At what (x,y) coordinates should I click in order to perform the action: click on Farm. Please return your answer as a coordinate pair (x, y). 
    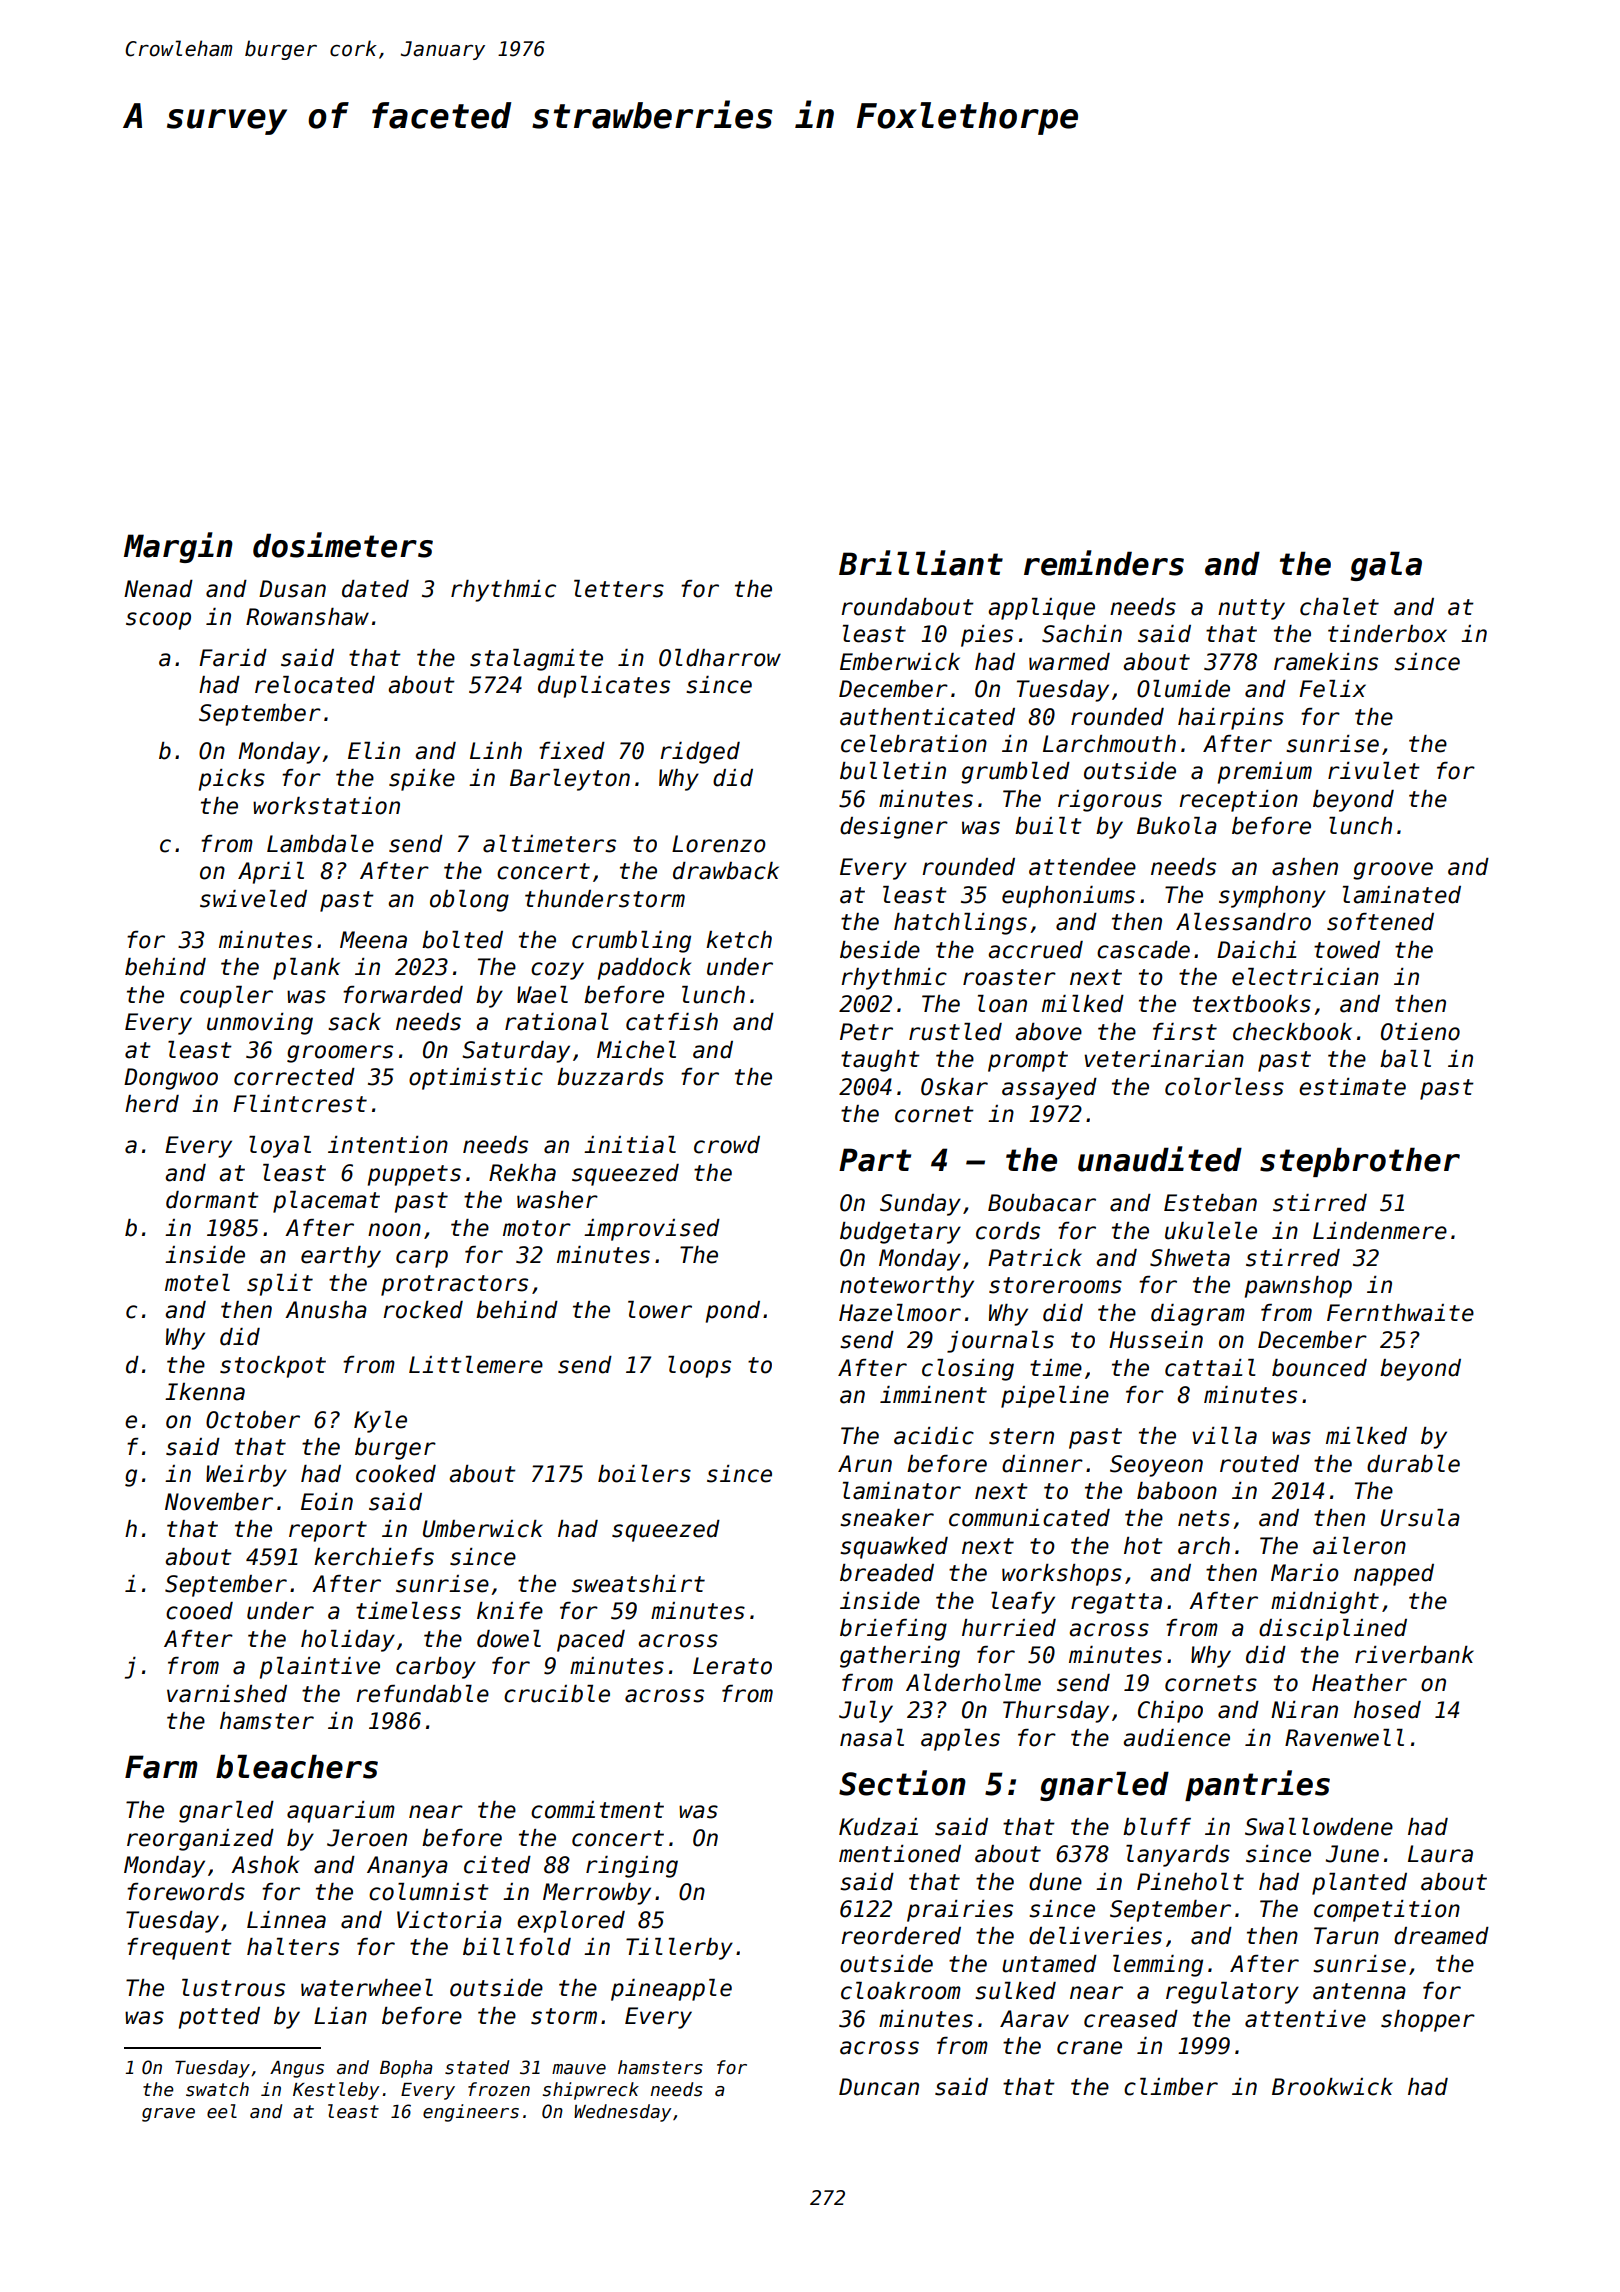
    Looking at the image, I should click on (161, 1767).
